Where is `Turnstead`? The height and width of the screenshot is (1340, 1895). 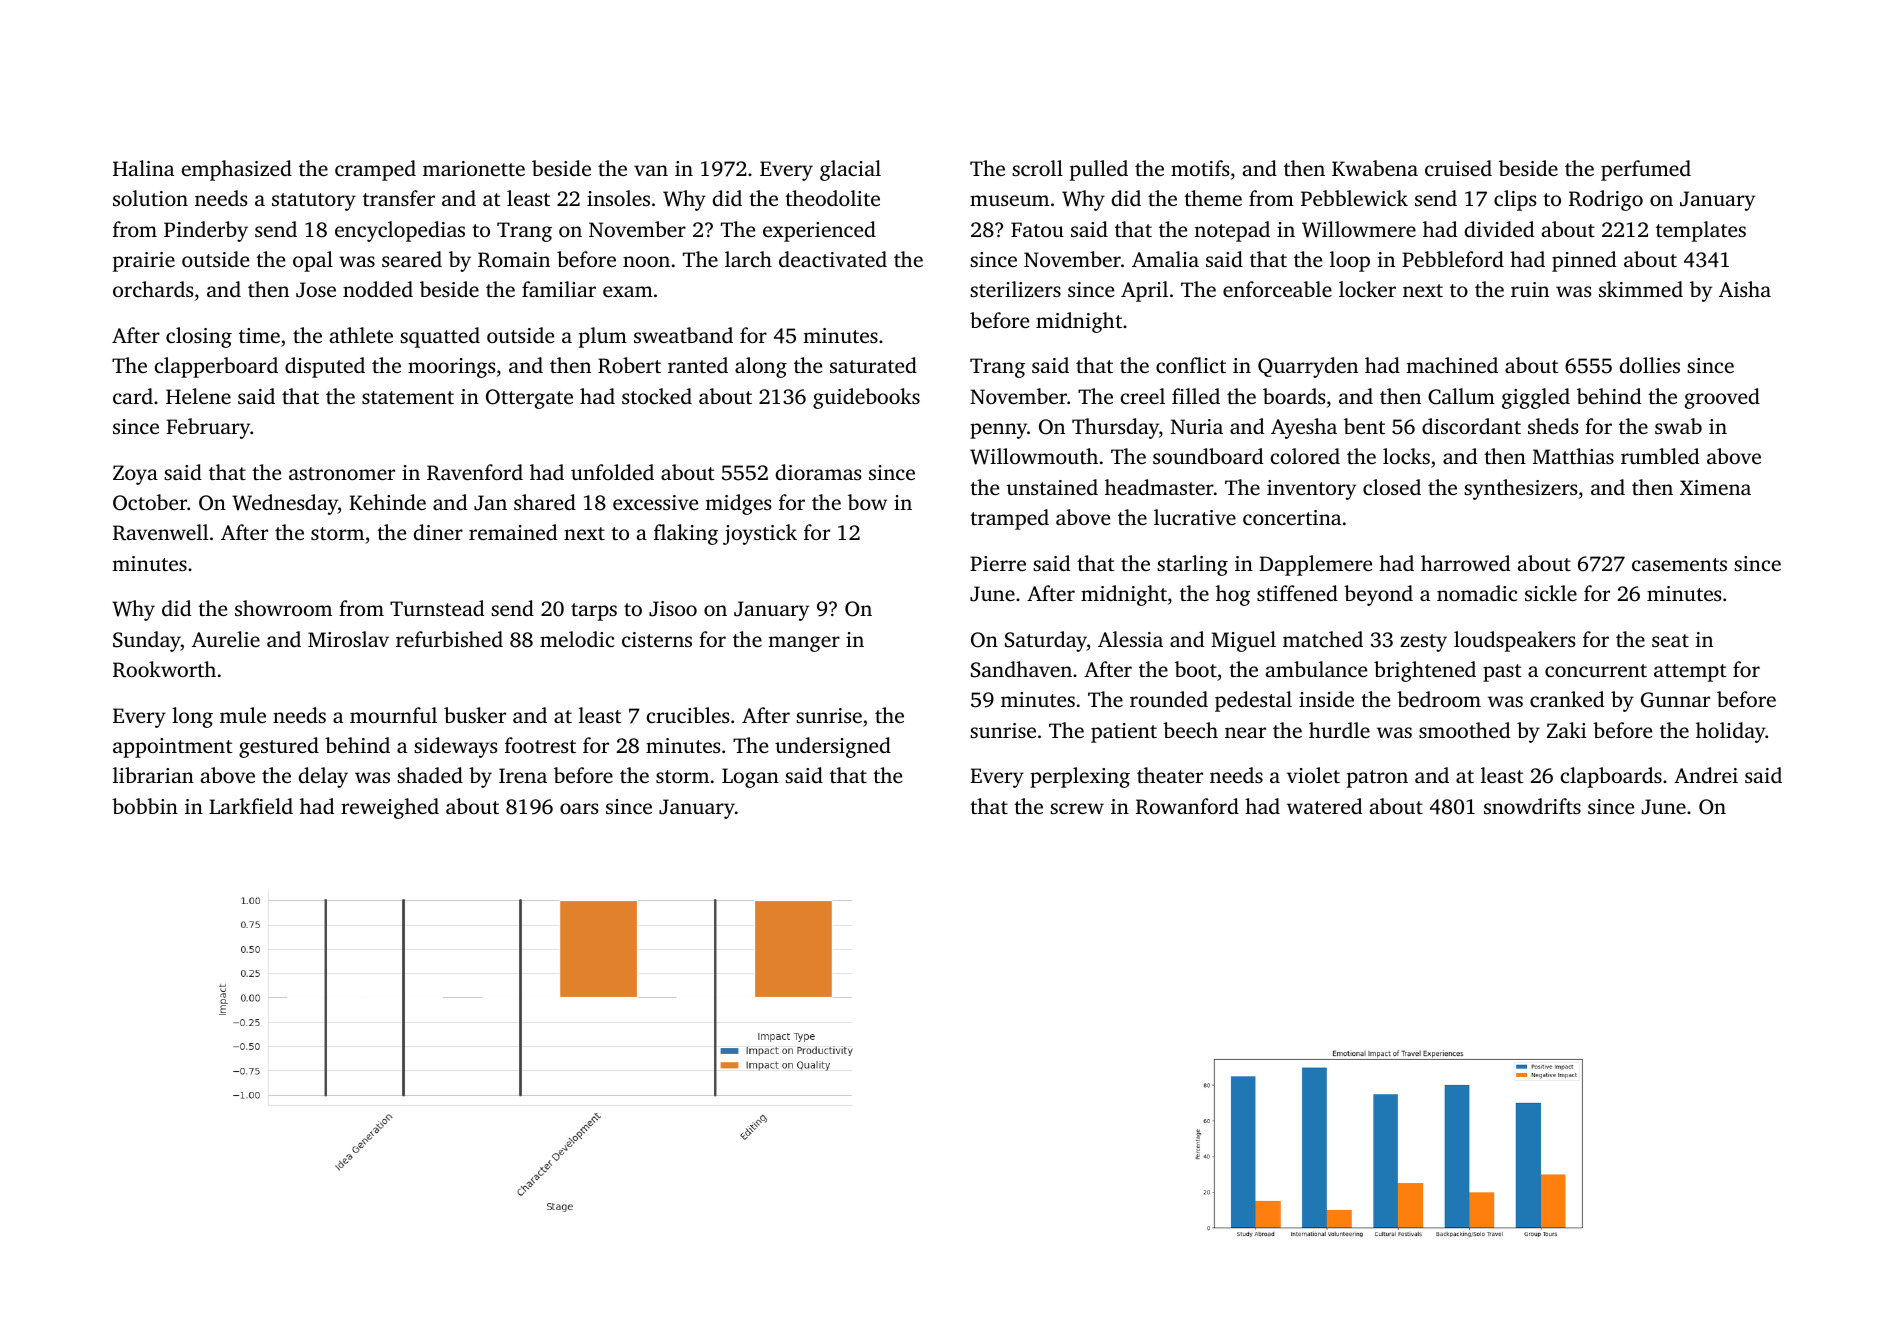 Turnstead is located at coordinates (437, 608).
